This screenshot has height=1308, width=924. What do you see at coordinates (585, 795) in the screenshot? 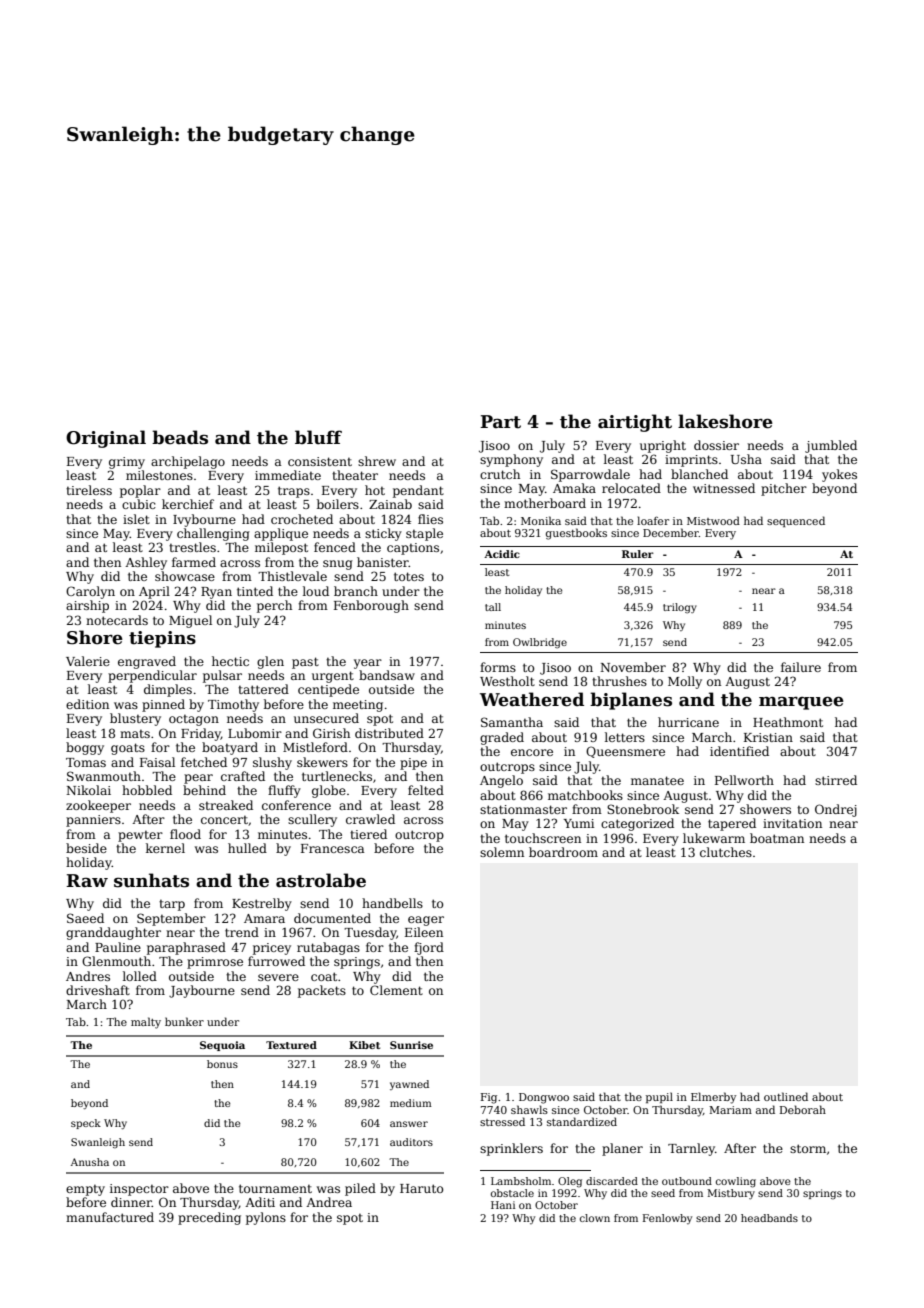
I see `matchbooks` at bounding box center [585, 795].
